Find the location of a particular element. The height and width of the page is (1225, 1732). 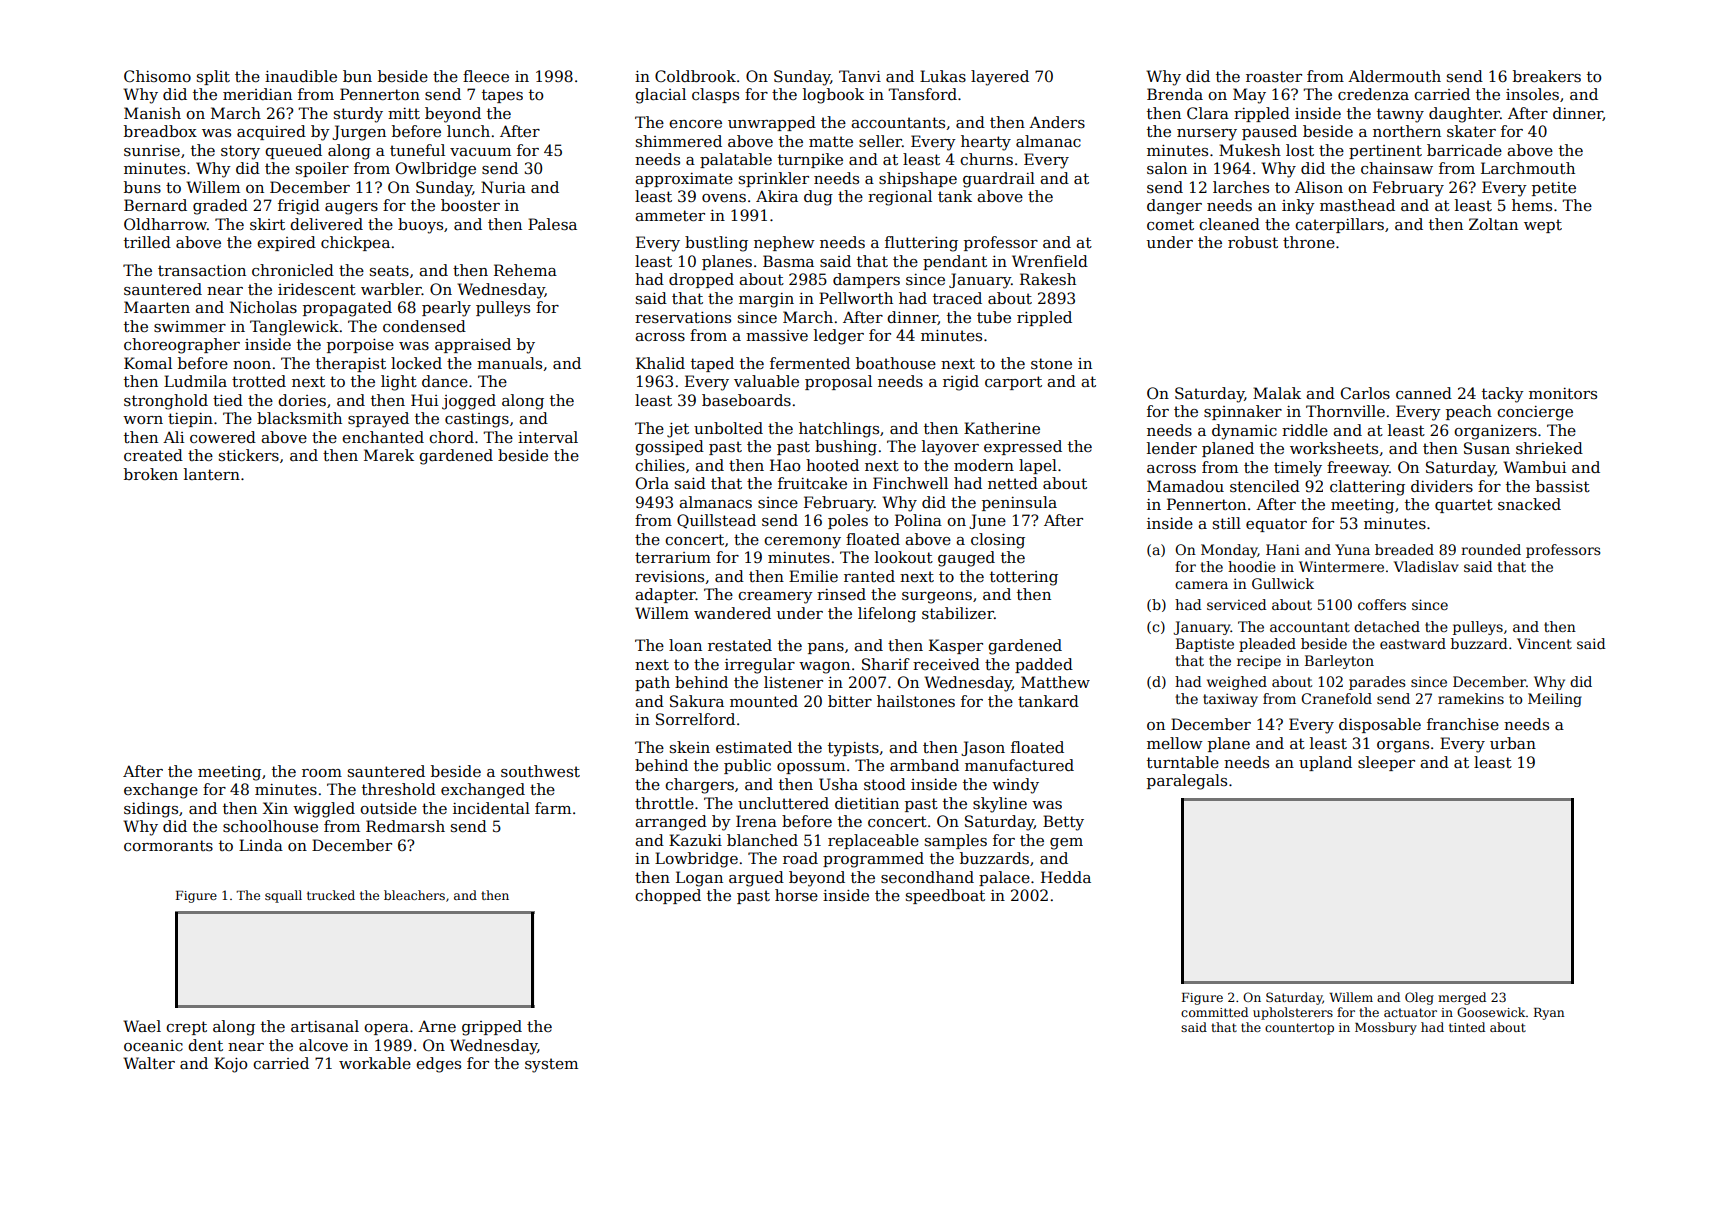

room is located at coordinates (322, 773).
